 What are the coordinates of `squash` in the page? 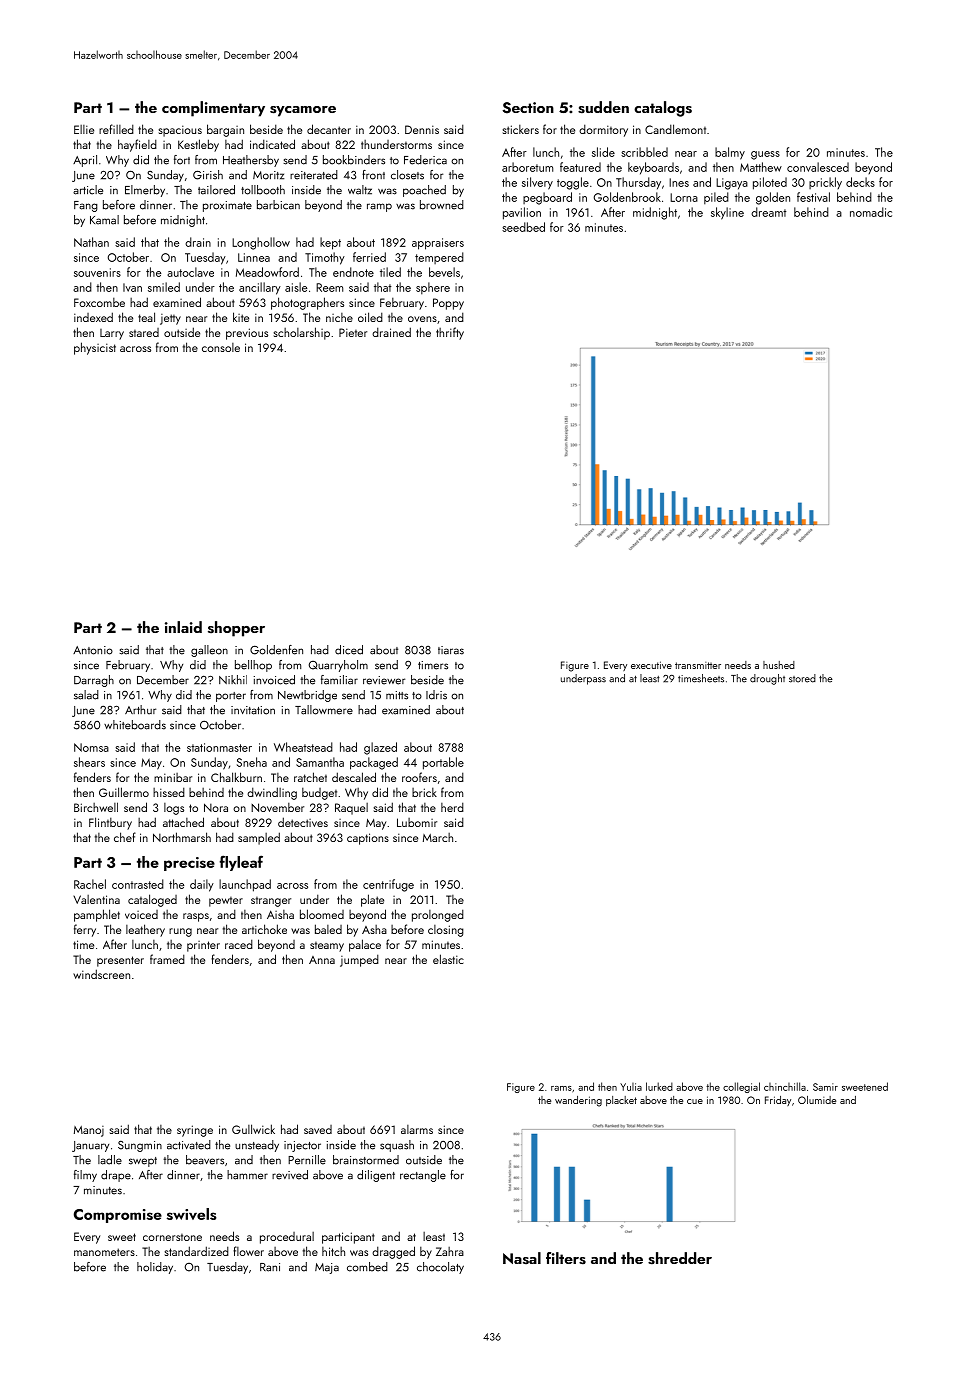 It's located at (397, 1146).
